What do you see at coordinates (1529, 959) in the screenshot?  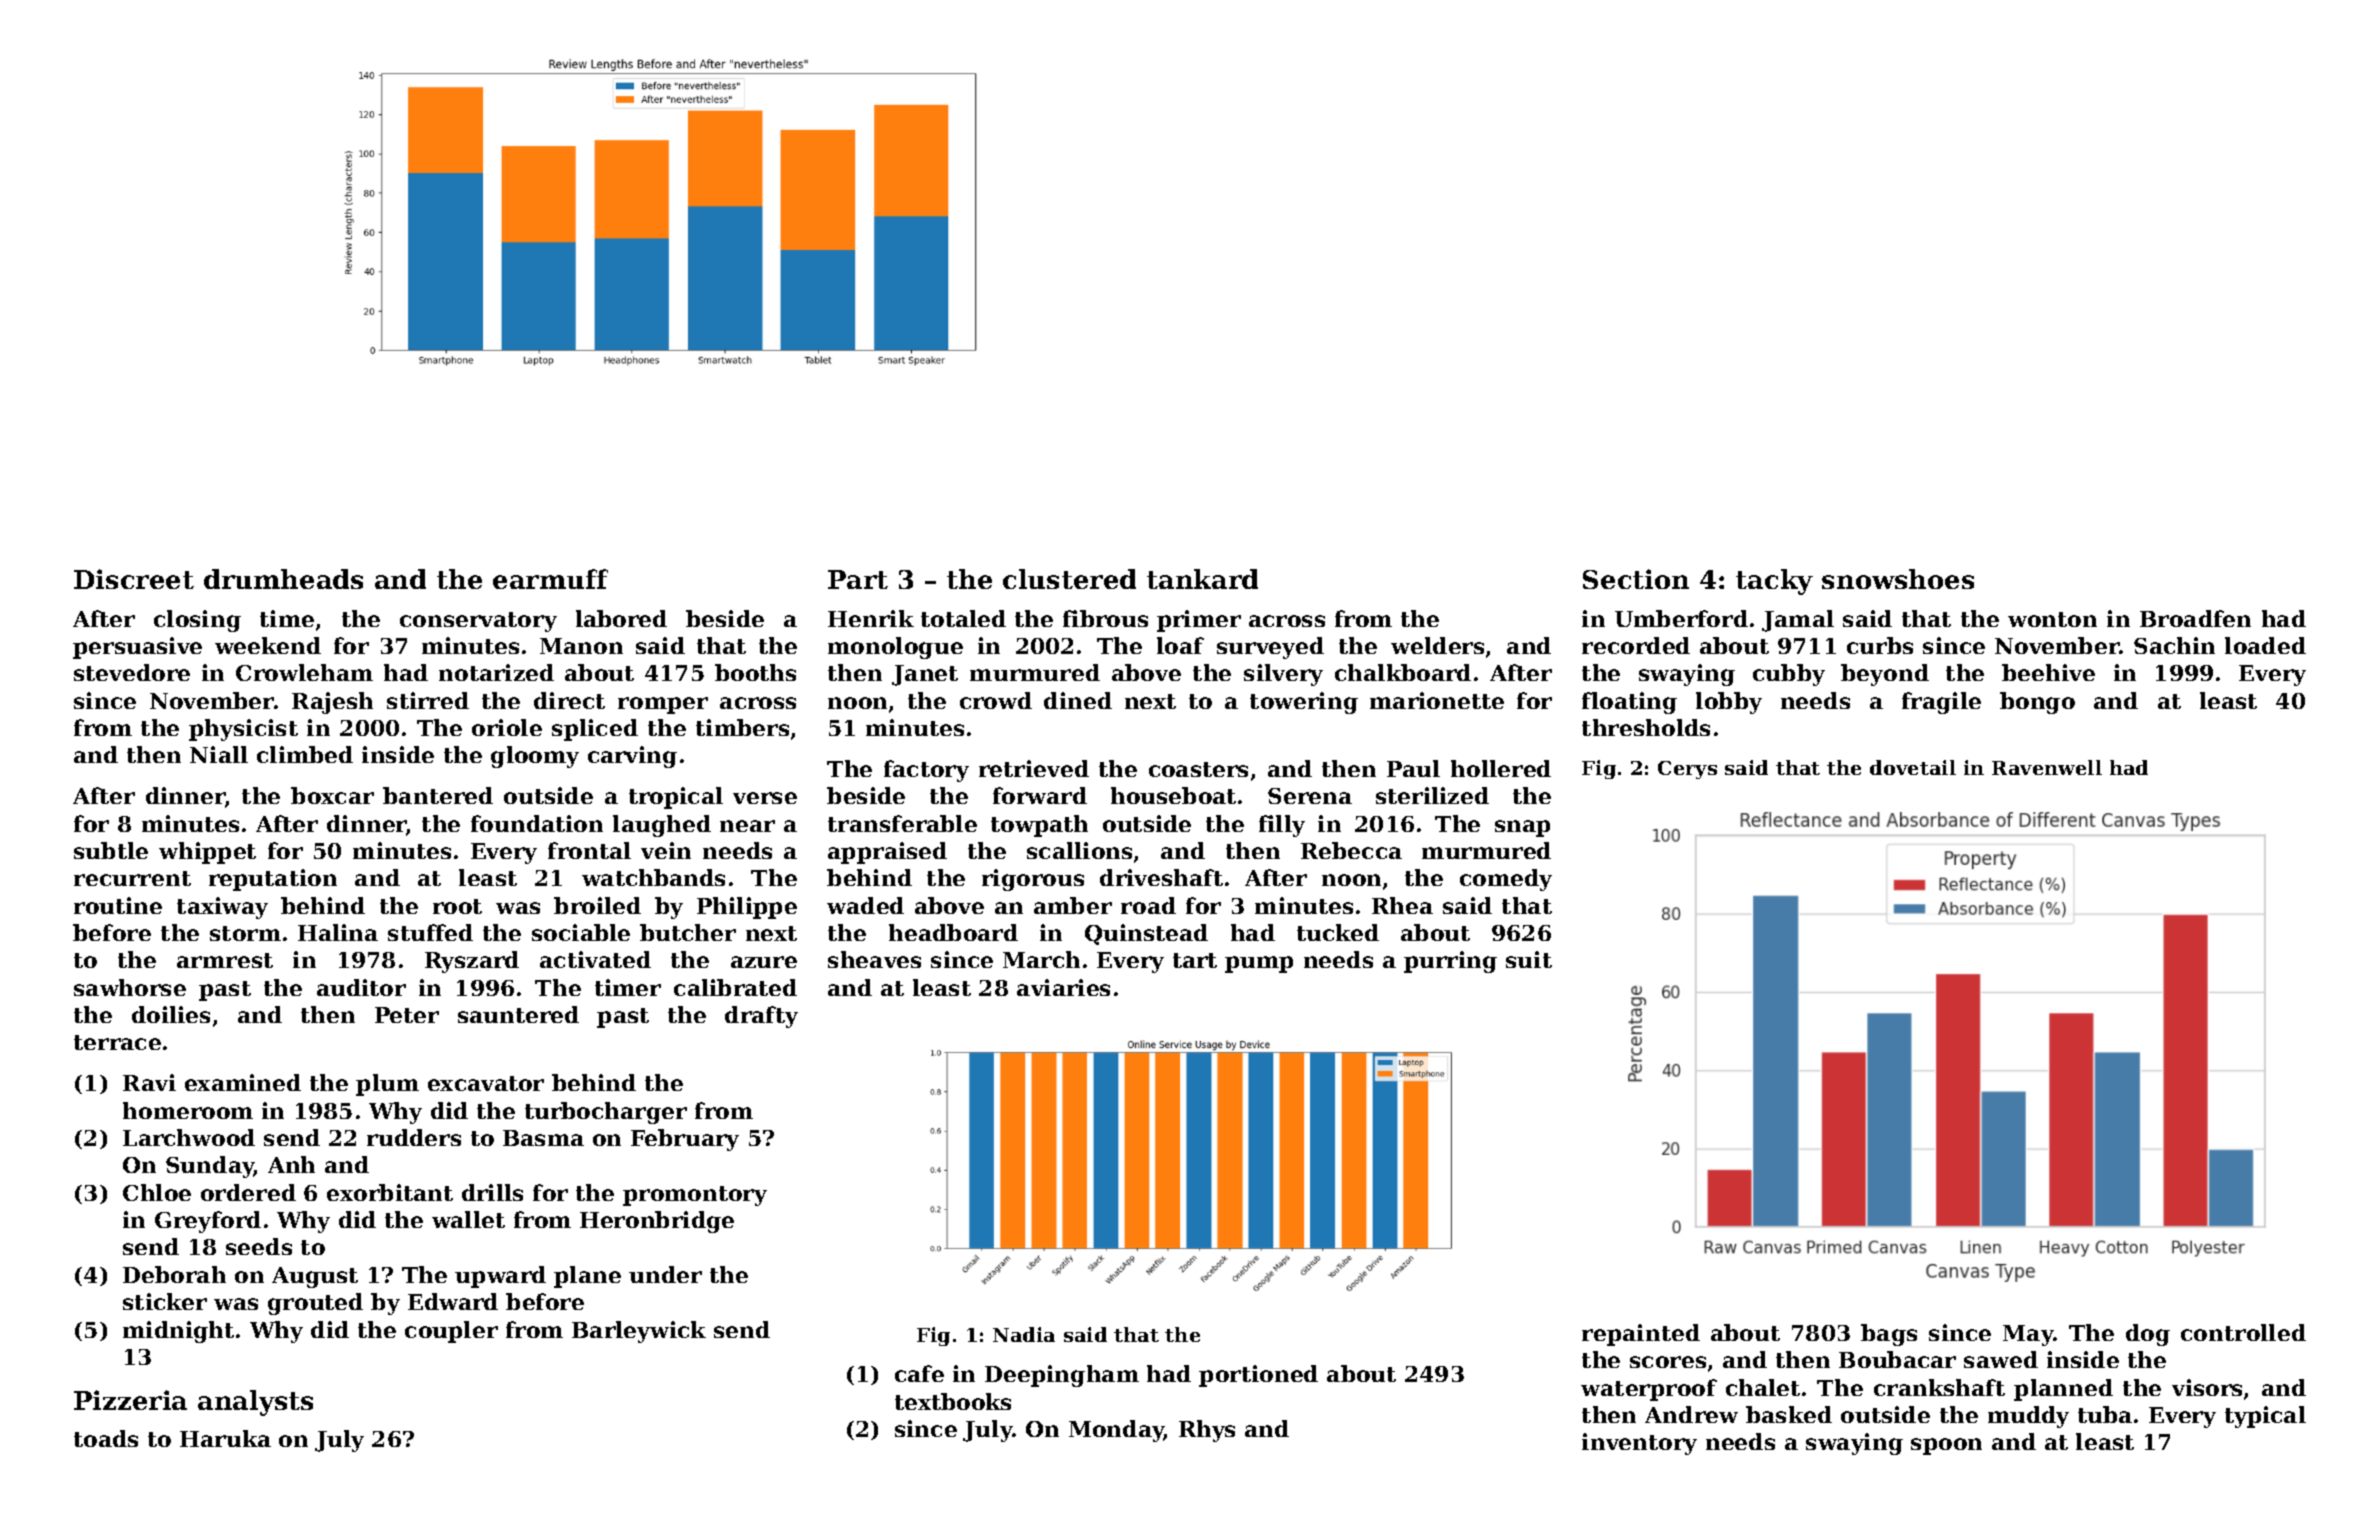 I see `suit` at bounding box center [1529, 959].
